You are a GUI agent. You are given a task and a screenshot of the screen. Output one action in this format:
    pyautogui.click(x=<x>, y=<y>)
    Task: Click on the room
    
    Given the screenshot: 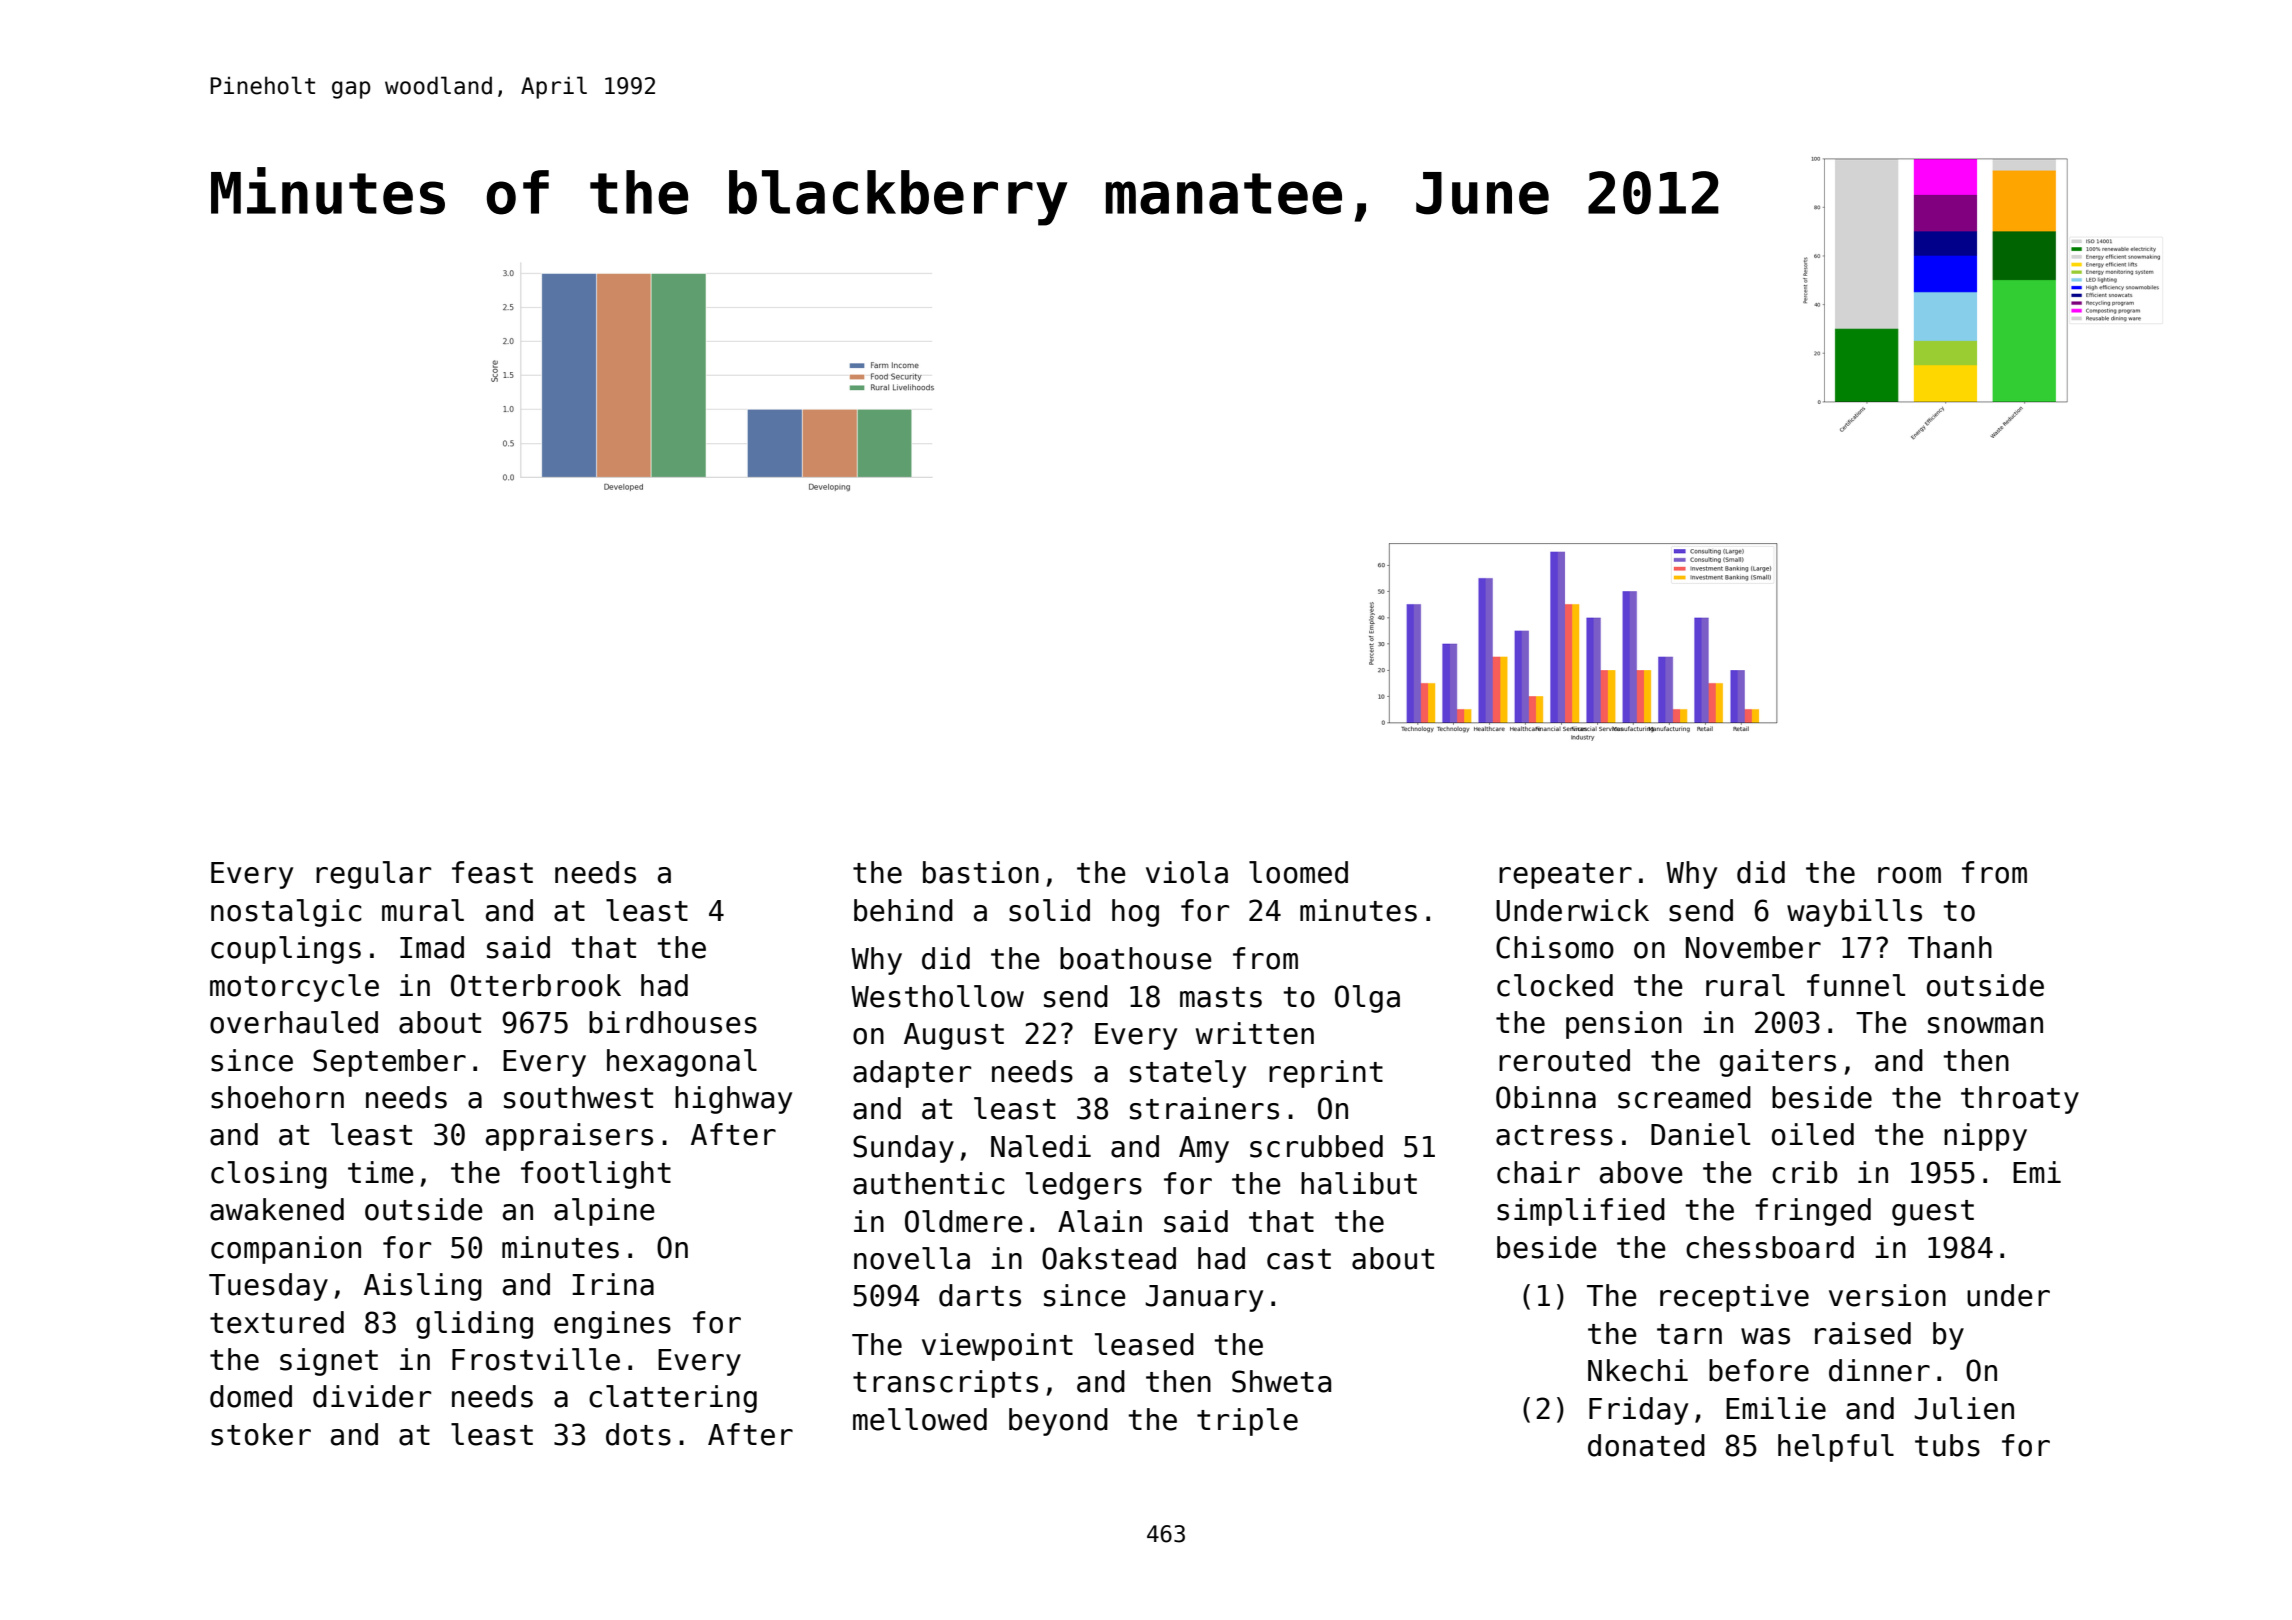 What is the action you would take?
    pyautogui.click(x=1909, y=875)
